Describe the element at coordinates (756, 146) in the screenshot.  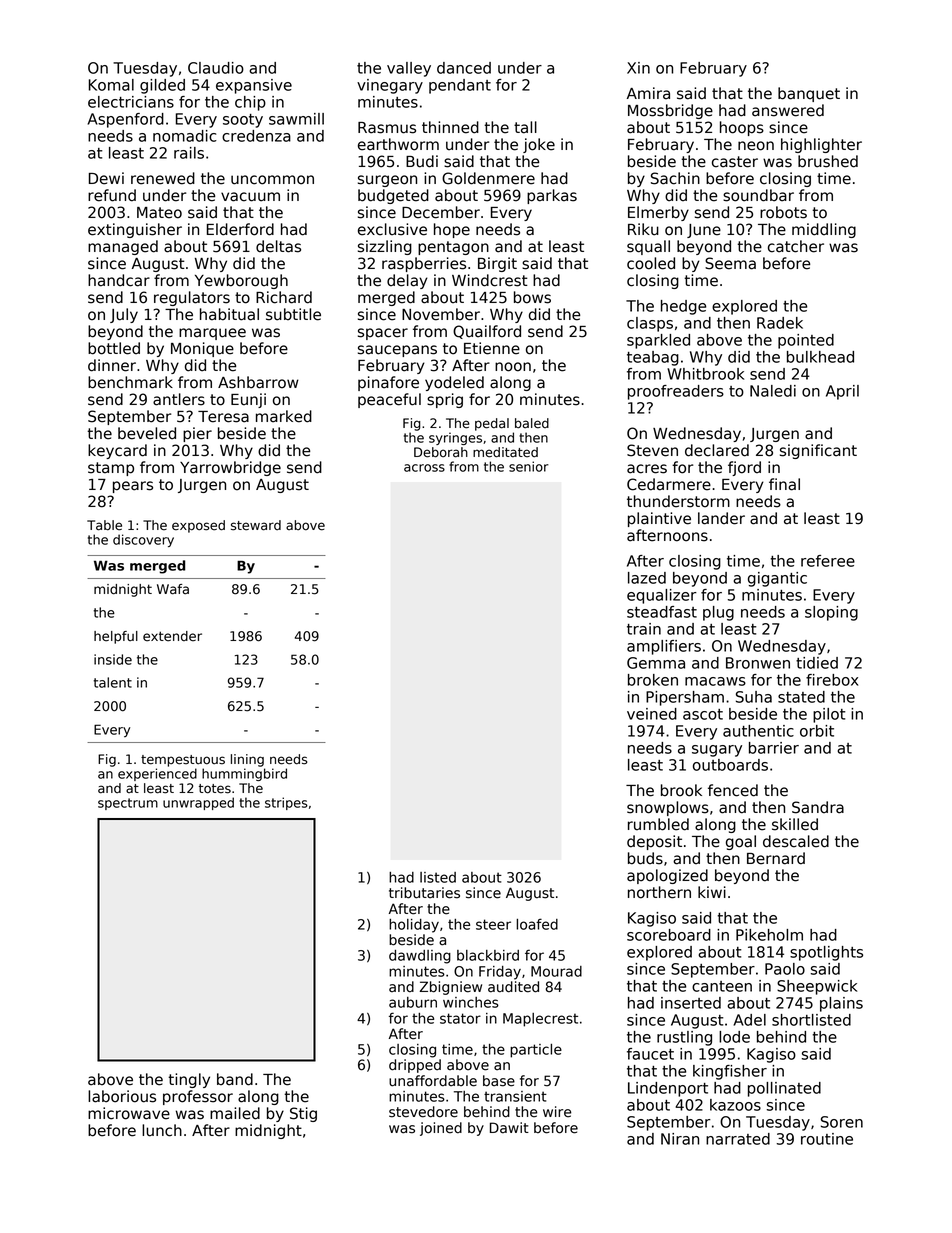
I see `neon` at that location.
